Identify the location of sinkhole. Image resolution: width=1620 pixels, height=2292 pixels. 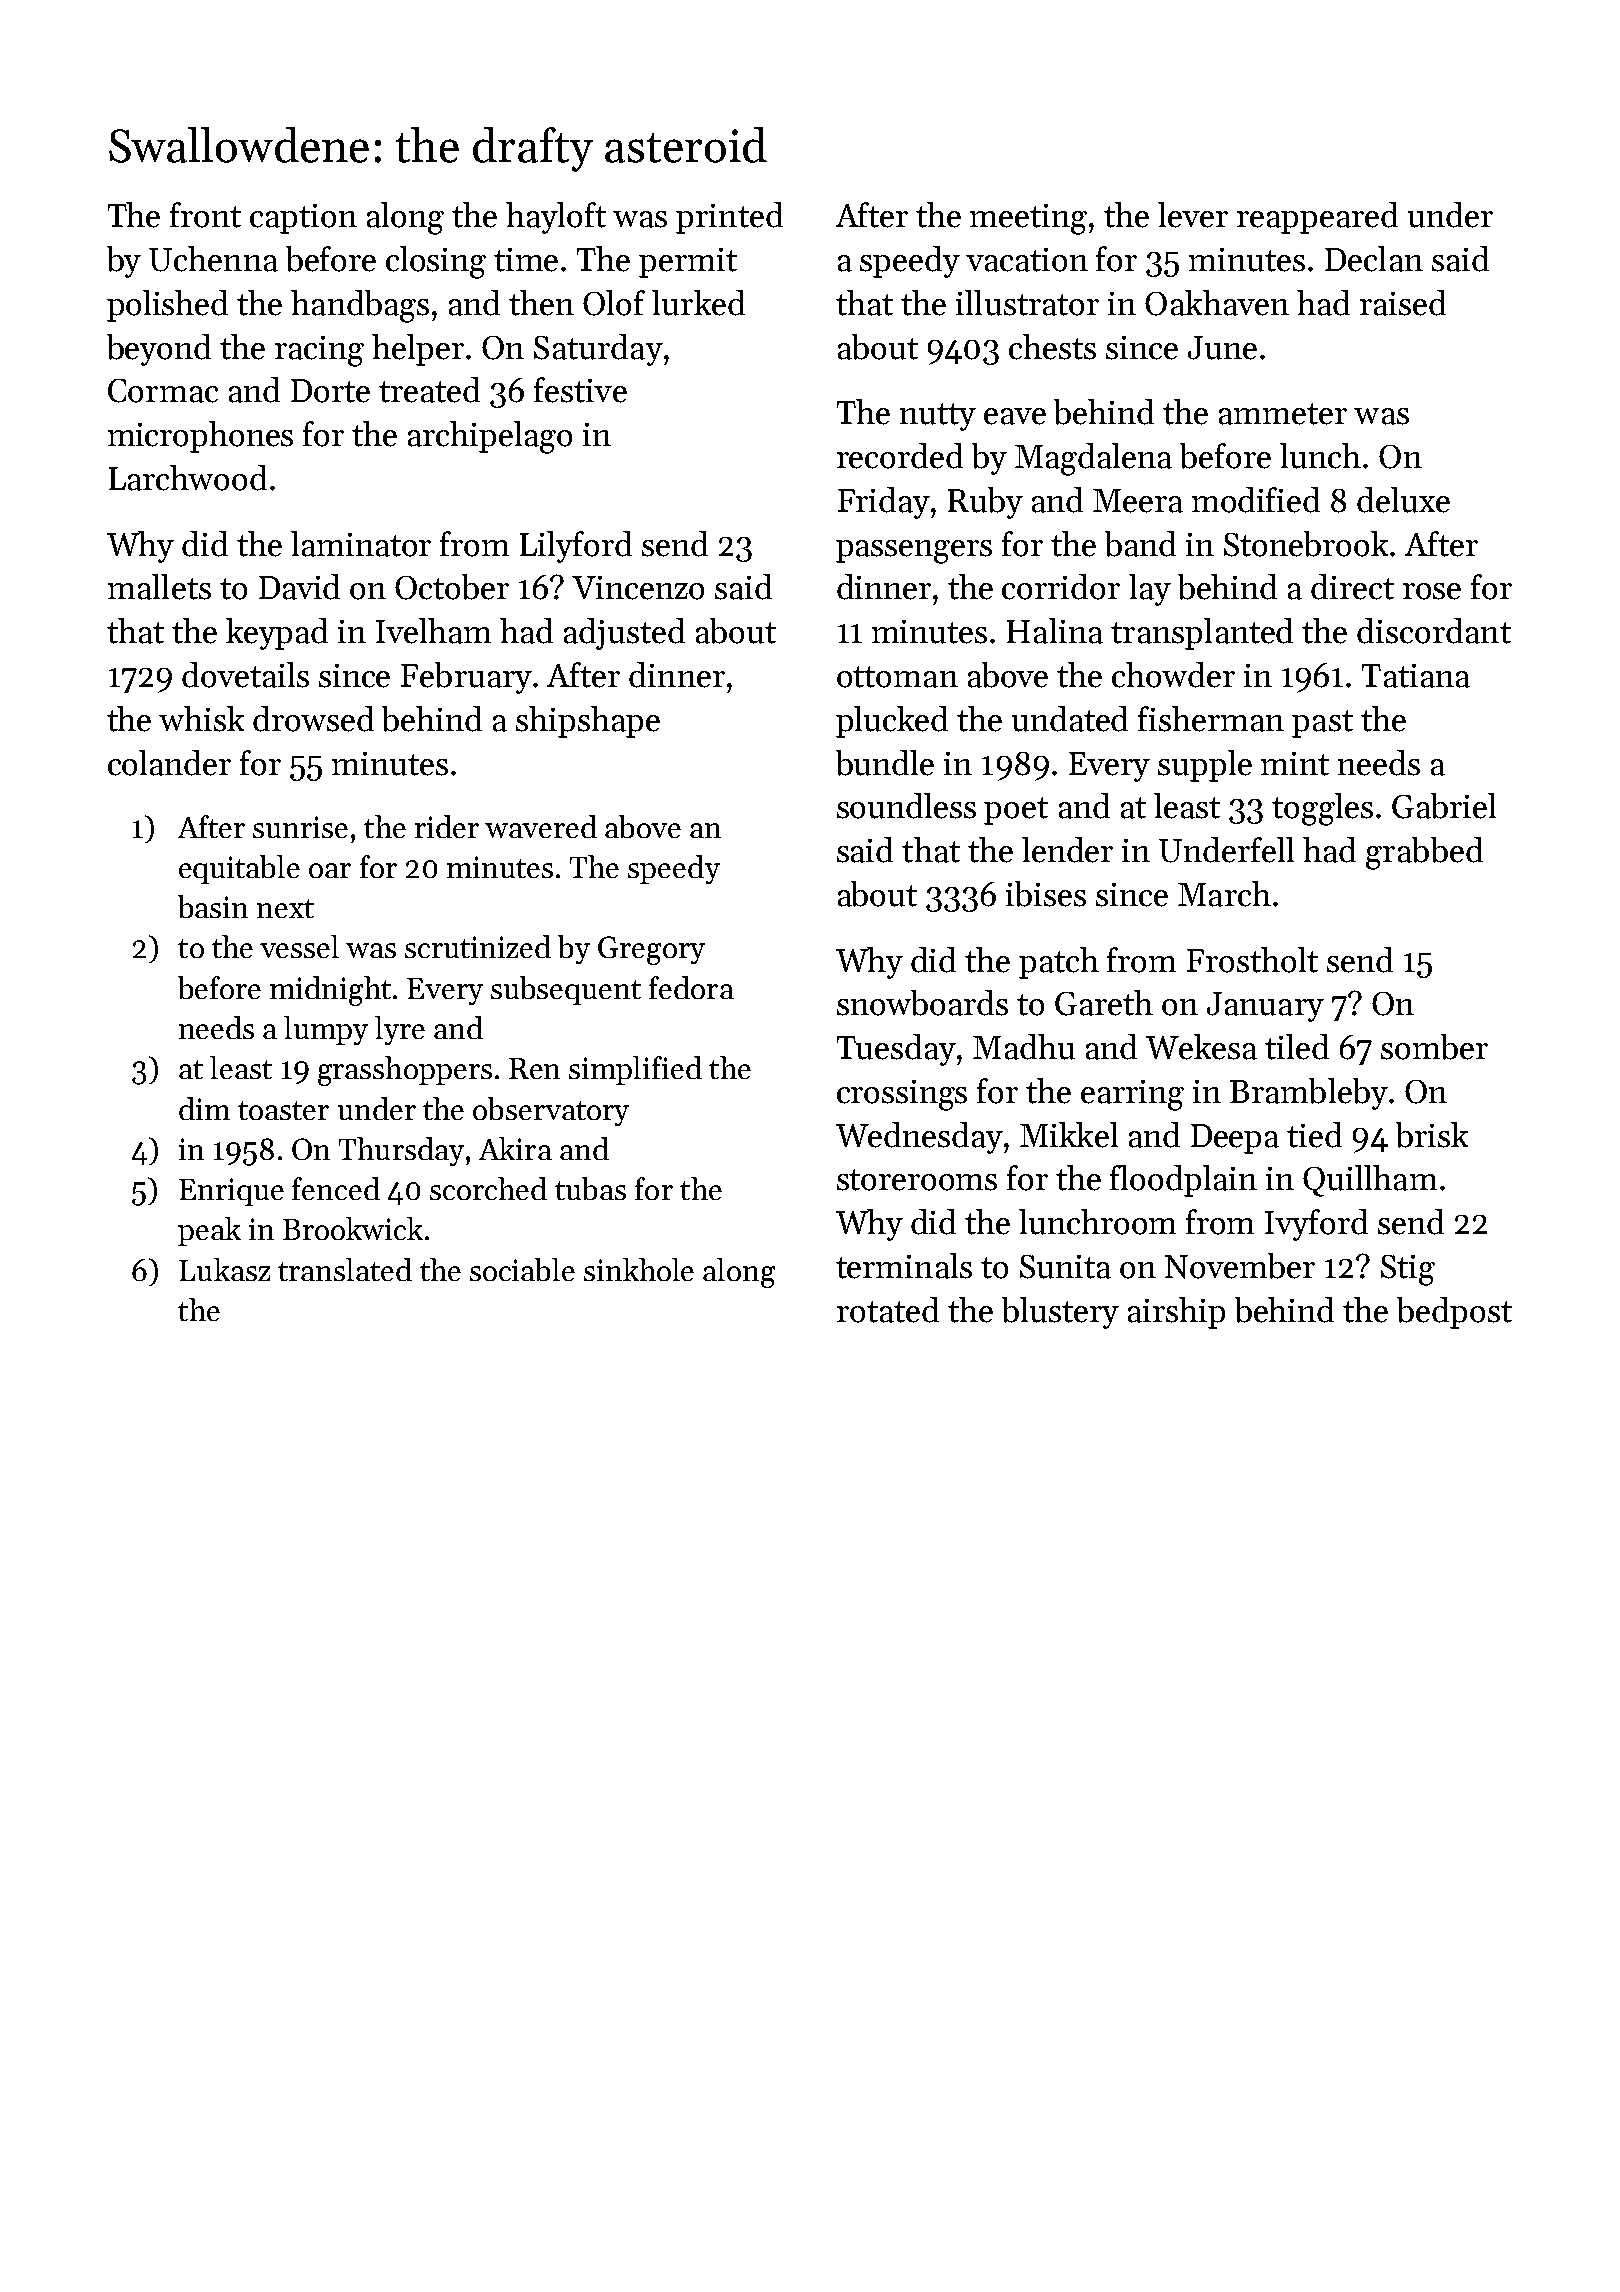
(639, 1269).
